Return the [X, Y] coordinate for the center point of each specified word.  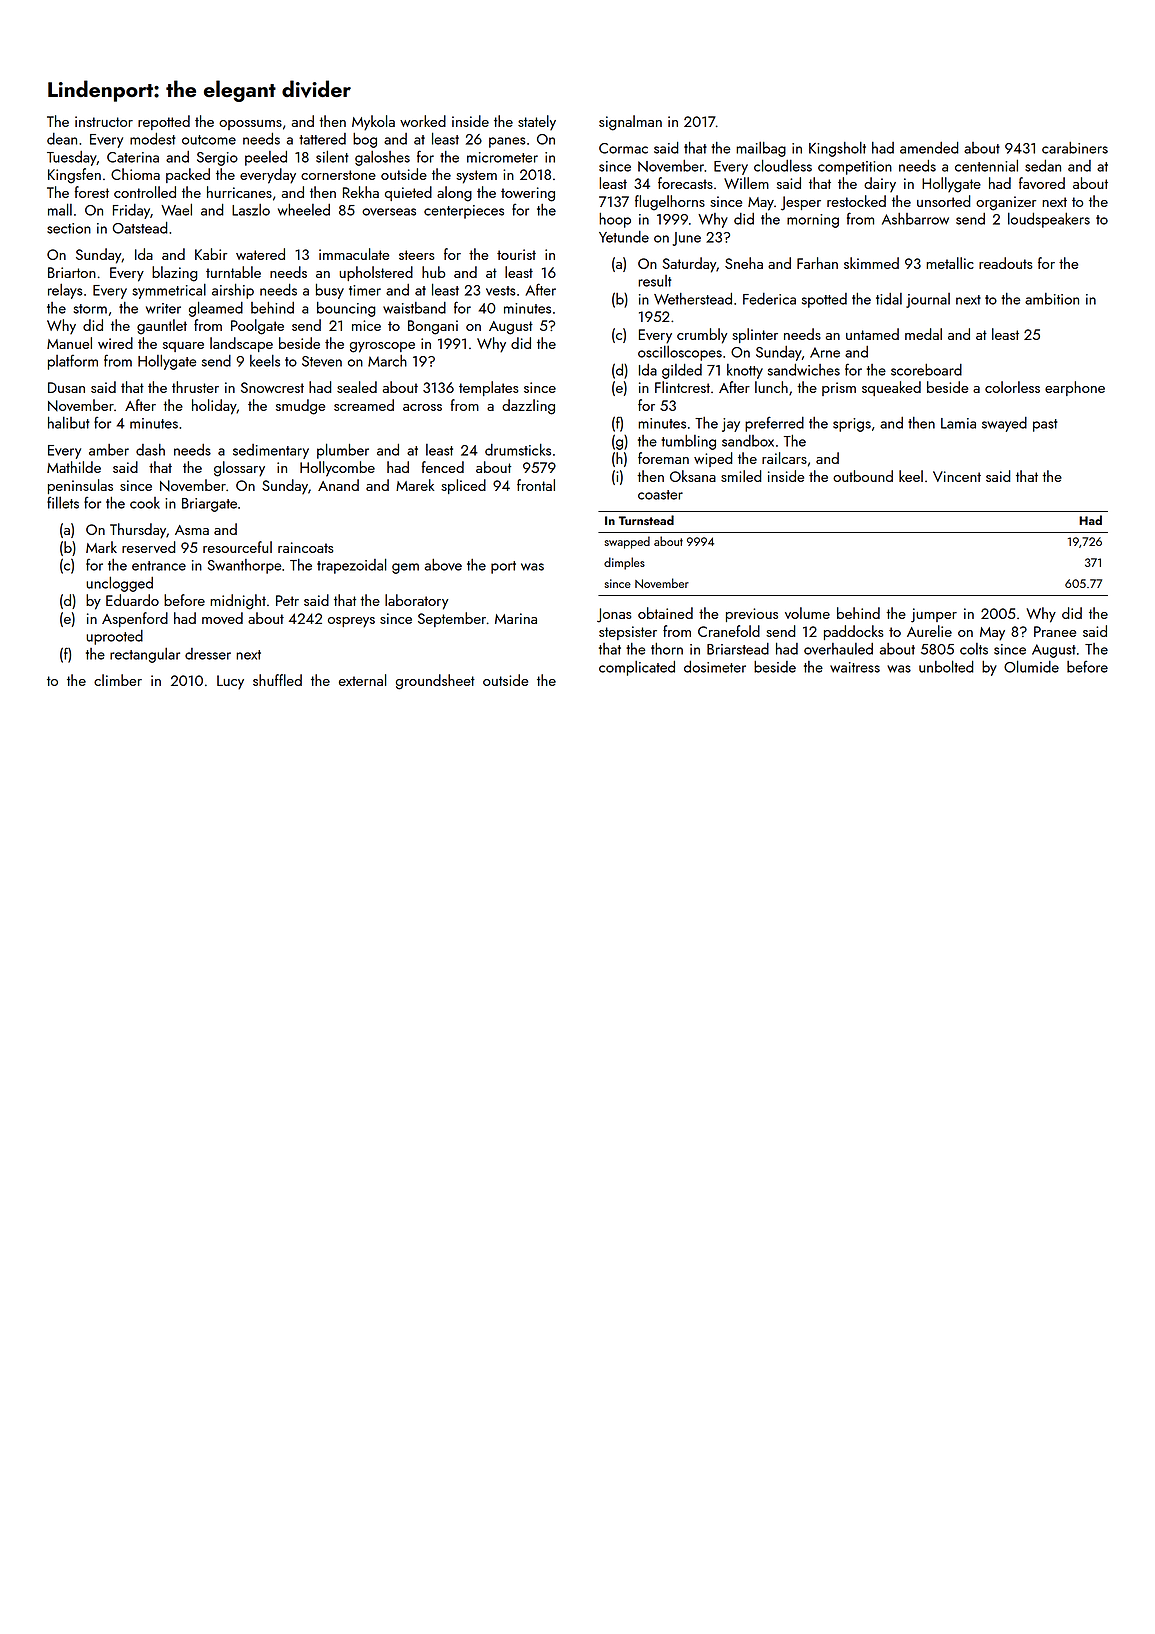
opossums [250, 125]
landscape [241, 344]
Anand [338, 485]
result [655, 281]
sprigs [852, 425]
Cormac [623, 148]
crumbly [702, 336]
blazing [175, 274]
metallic [950, 263]
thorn [667, 649]
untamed [872, 334]
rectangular [145, 655]
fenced [442, 467]
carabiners [1075, 148]
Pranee [1055, 631]
